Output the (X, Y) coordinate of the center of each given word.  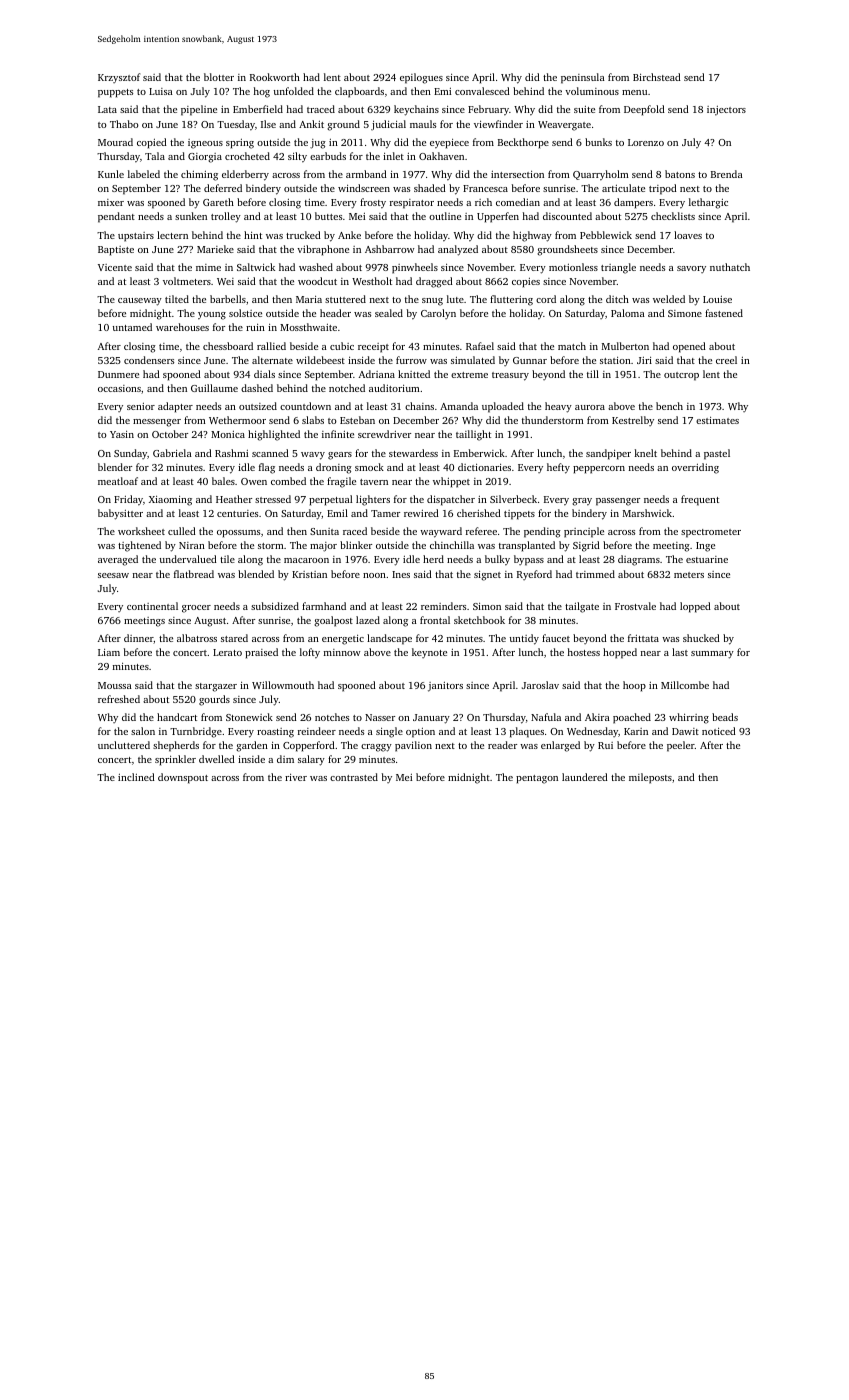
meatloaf (118, 481)
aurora (590, 407)
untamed (132, 327)
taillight (473, 435)
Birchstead (657, 77)
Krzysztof (119, 78)
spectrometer (711, 533)
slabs (313, 420)
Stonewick (249, 717)
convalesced (482, 91)
